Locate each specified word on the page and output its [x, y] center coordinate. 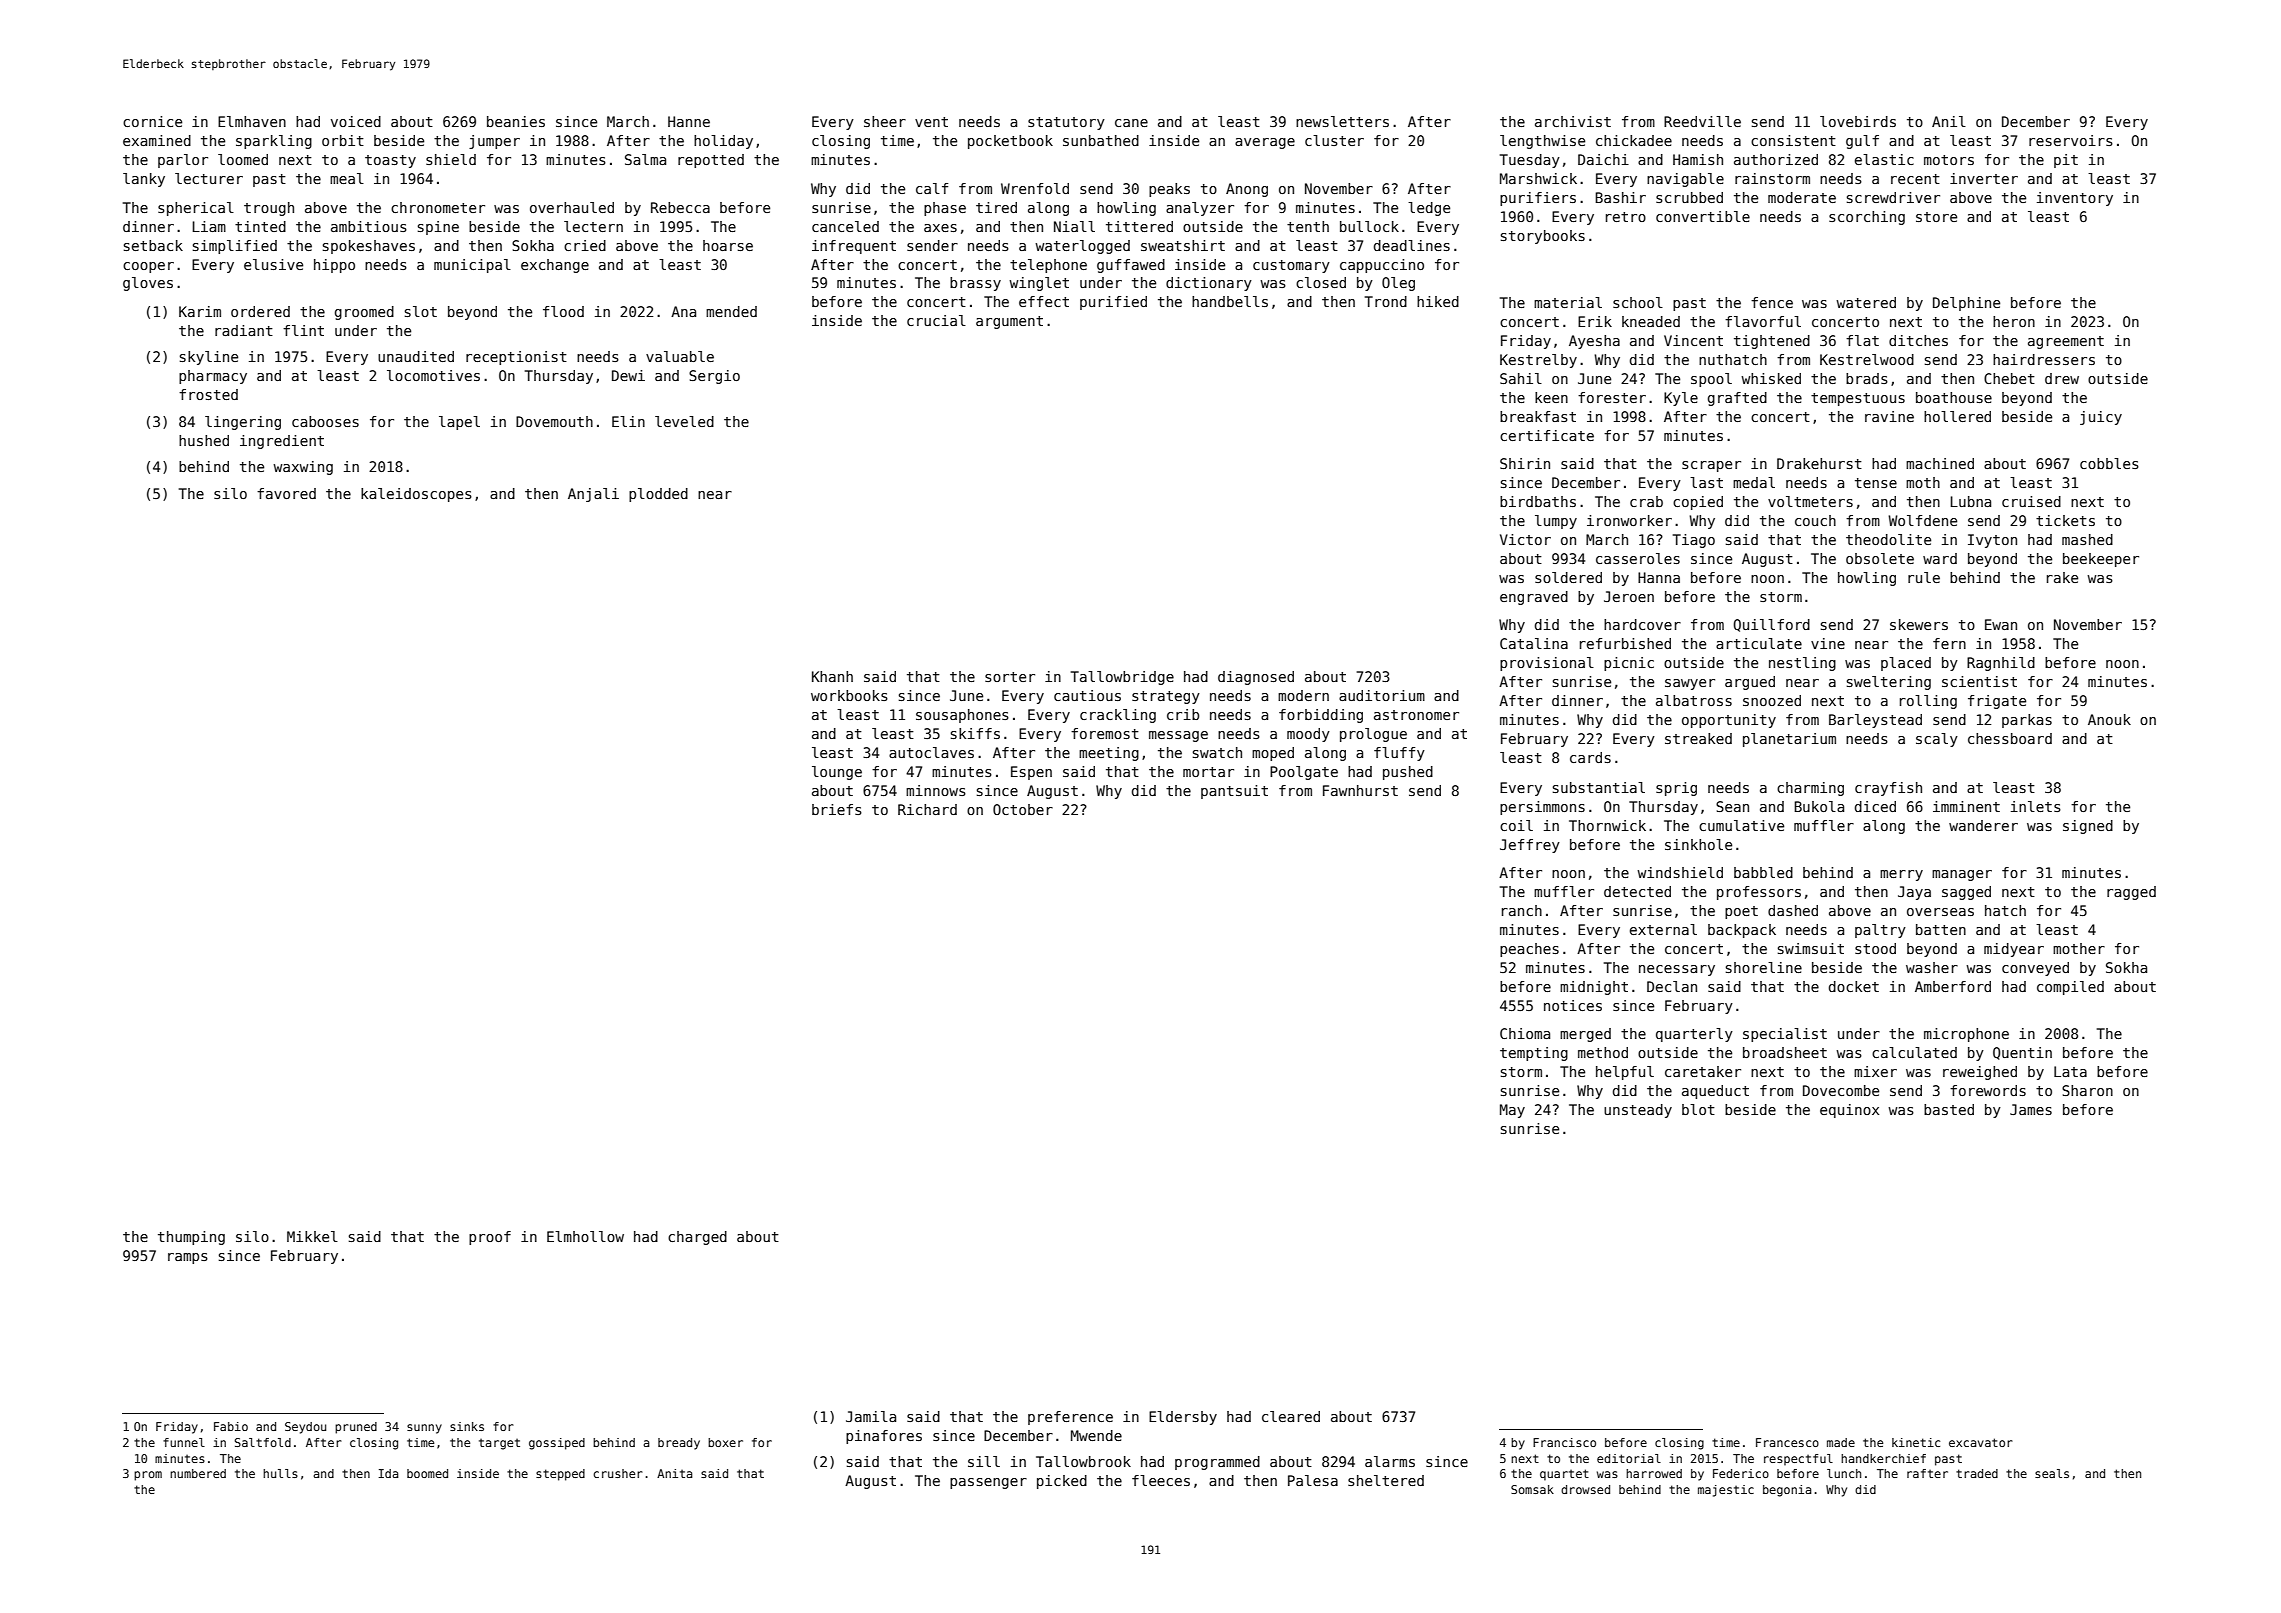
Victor [1525, 539]
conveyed [2035, 969]
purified [1113, 303]
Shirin [1525, 463]
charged [697, 1238]
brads [1867, 378]
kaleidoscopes [416, 495]
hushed [204, 440]
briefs [837, 809]
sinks [467, 1426]
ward [1940, 558]
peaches [1529, 950]
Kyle [1681, 399]
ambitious [369, 226]
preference [1070, 1418]
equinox [1849, 1111]
